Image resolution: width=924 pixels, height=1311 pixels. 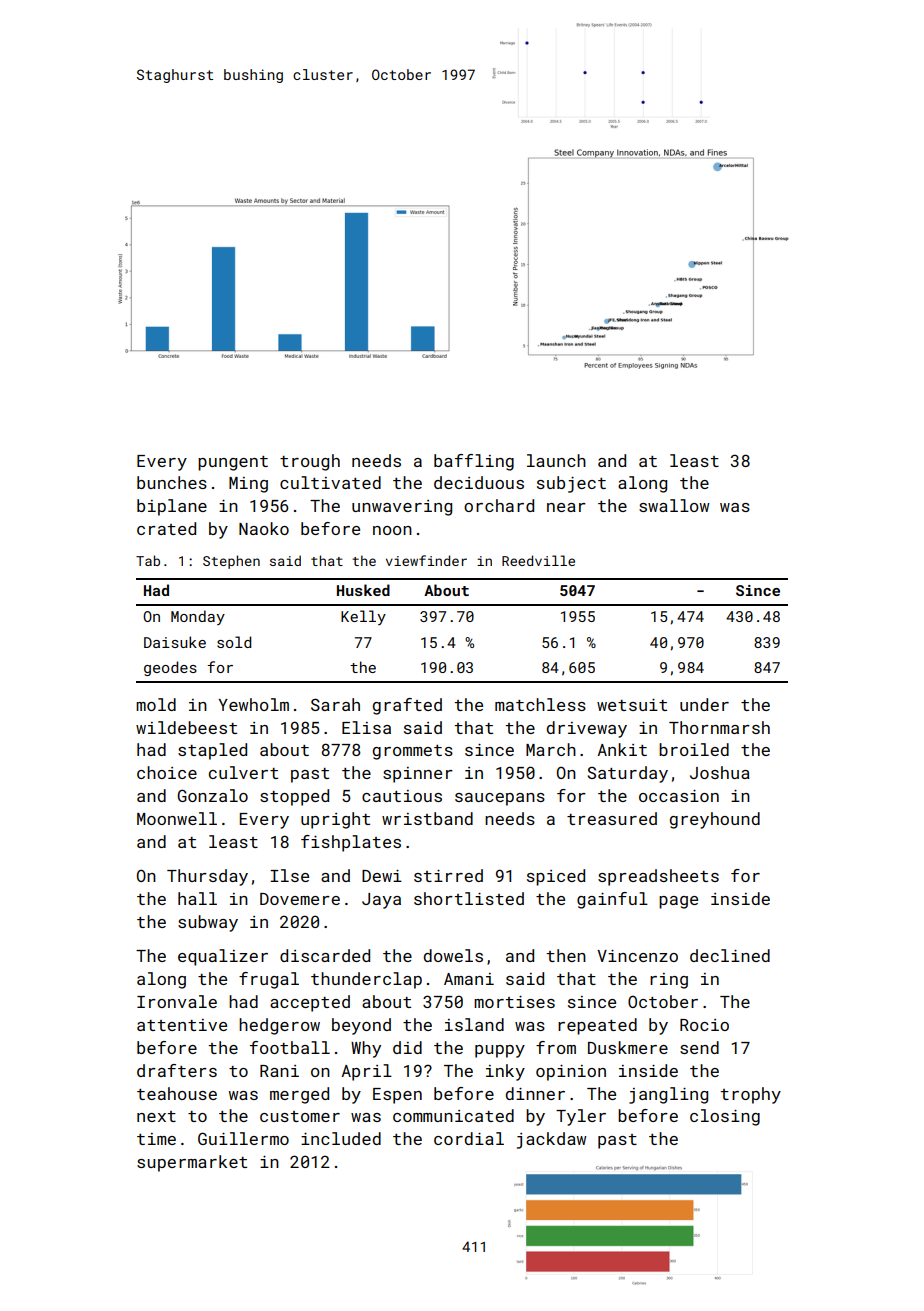 What do you see at coordinates (182, 1025) in the page?
I see `attentive` at bounding box center [182, 1025].
